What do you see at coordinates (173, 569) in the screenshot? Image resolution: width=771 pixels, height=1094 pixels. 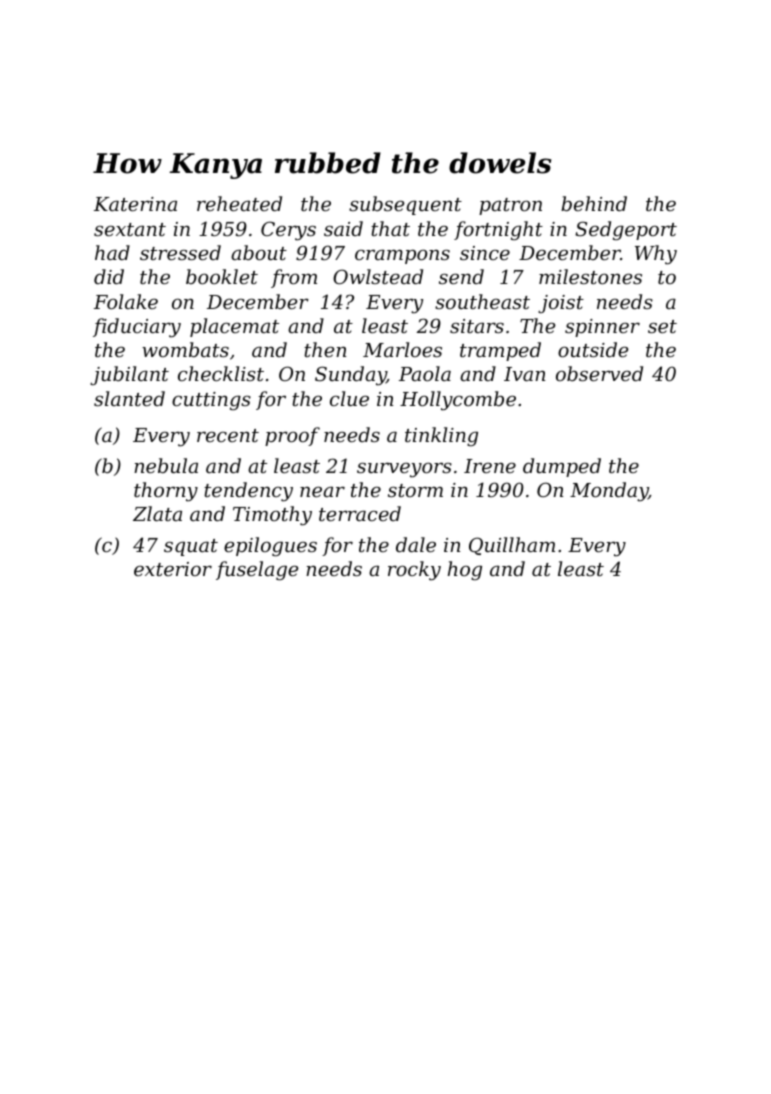 I see `exterior` at bounding box center [173, 569].
